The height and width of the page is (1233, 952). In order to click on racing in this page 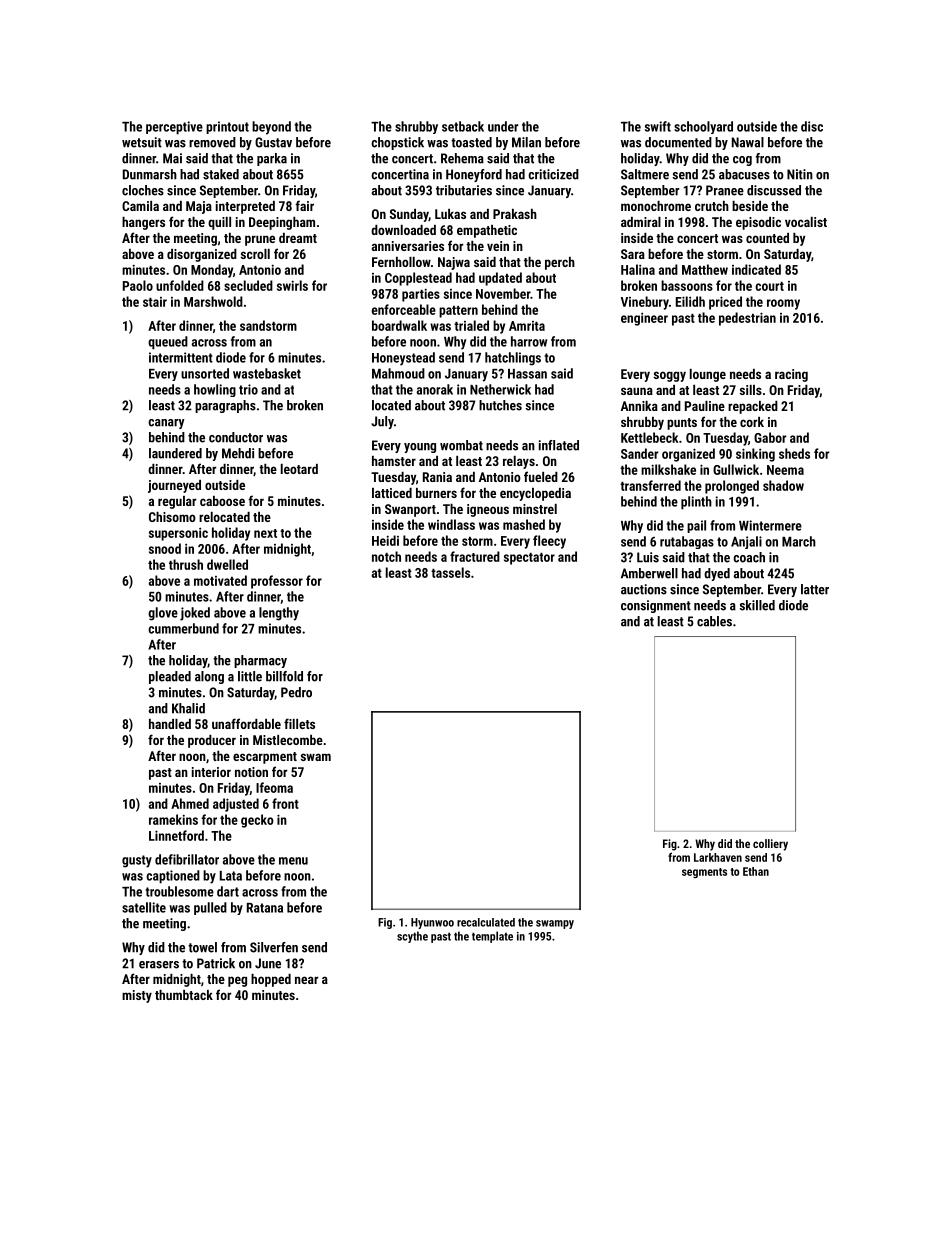, I will do `click(791, 375)`.
